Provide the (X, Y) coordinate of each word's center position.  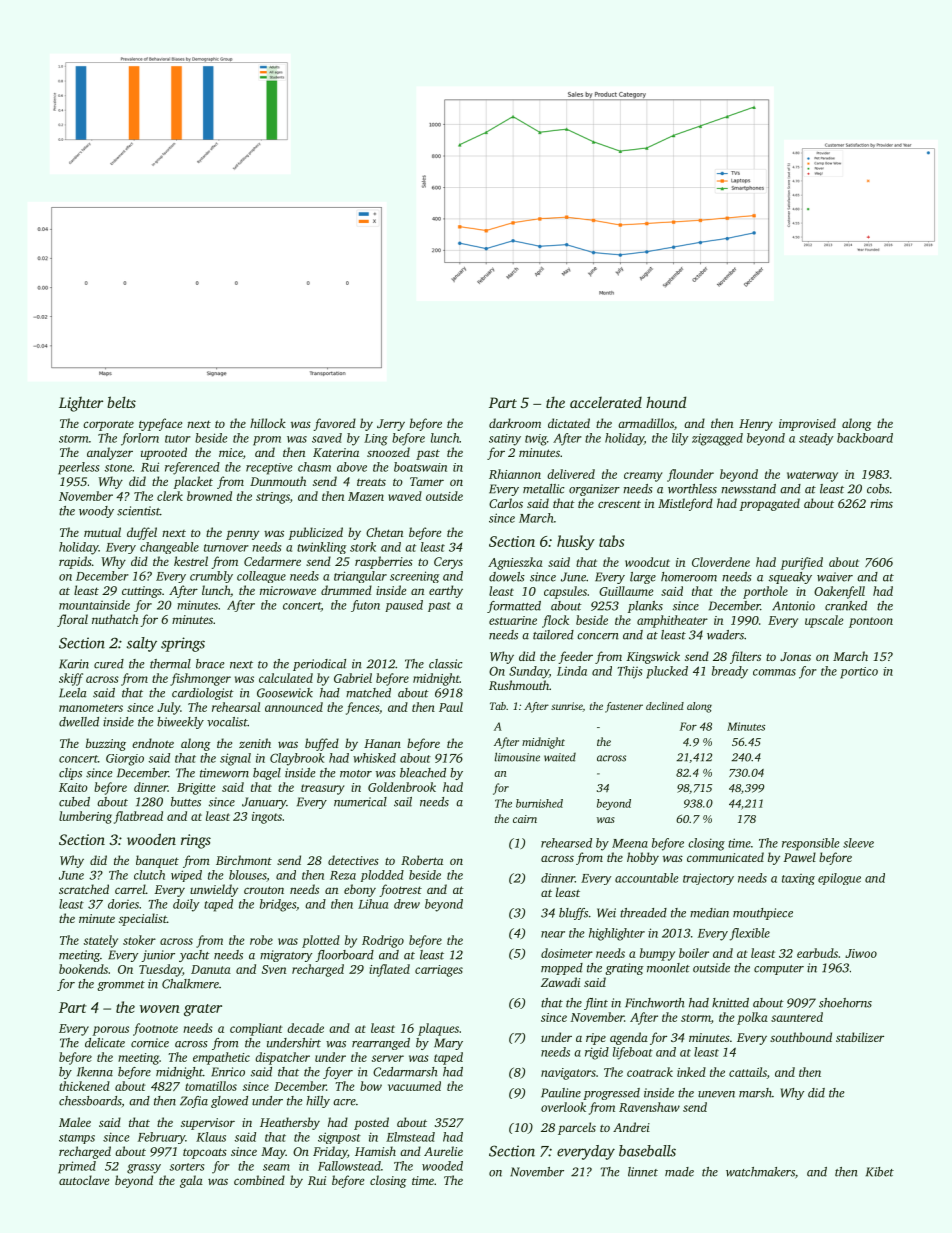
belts (121, 402)
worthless (692, 489)
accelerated (606, 402)
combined (259, 1180)
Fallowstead (349, 1166)
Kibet (880, 1172)
